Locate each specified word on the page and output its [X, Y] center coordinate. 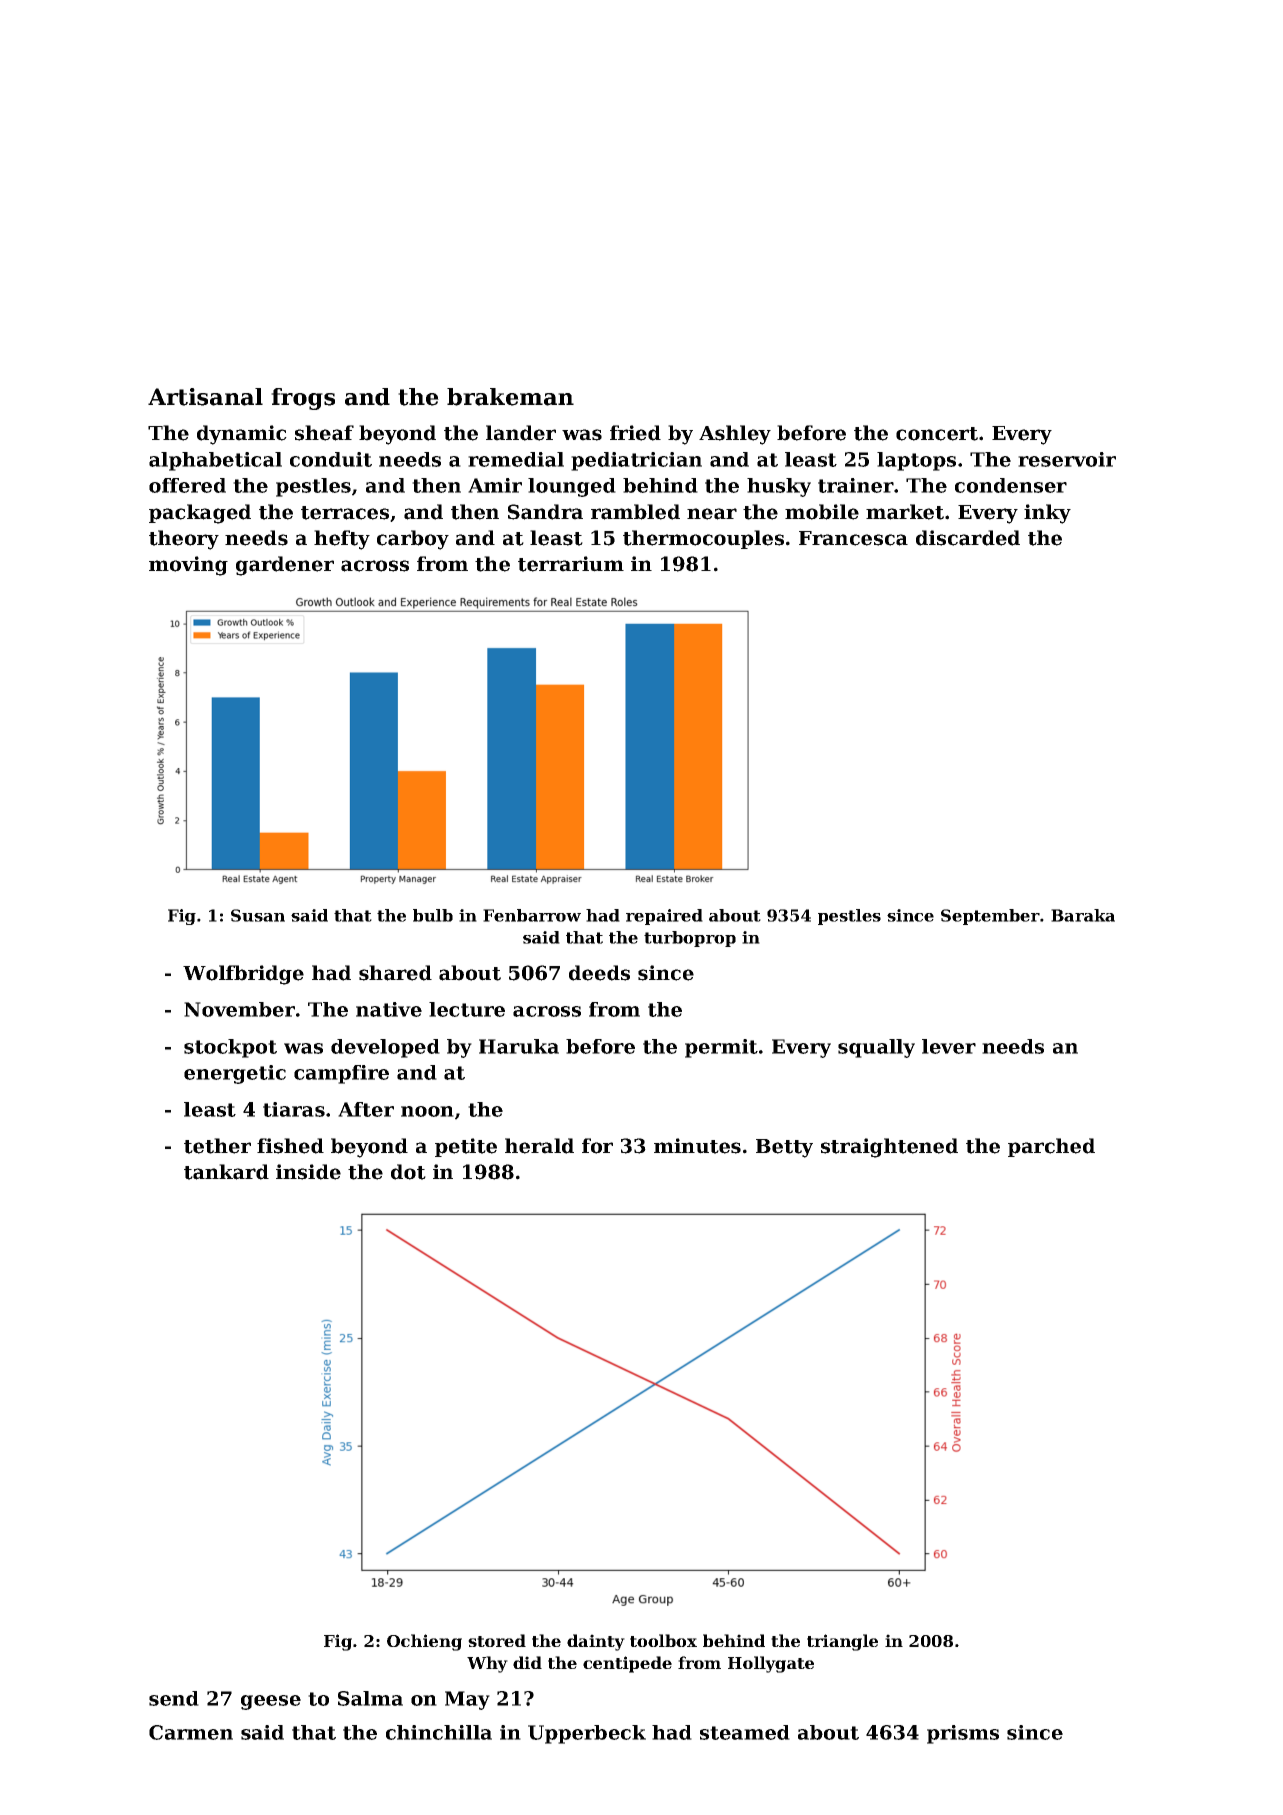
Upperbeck [587, 1734]
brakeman [510, 397]
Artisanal [205, 397]
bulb [433, 915]
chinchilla [439, 1732]
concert [937, 434]
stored [497, 1640]
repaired [664, 917]
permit [721, 1048]
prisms [963, 1734]
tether [217, 1146]
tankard [226, 1172]
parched [1051, 1147]
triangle [842, 1642]
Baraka [1083, 915]
